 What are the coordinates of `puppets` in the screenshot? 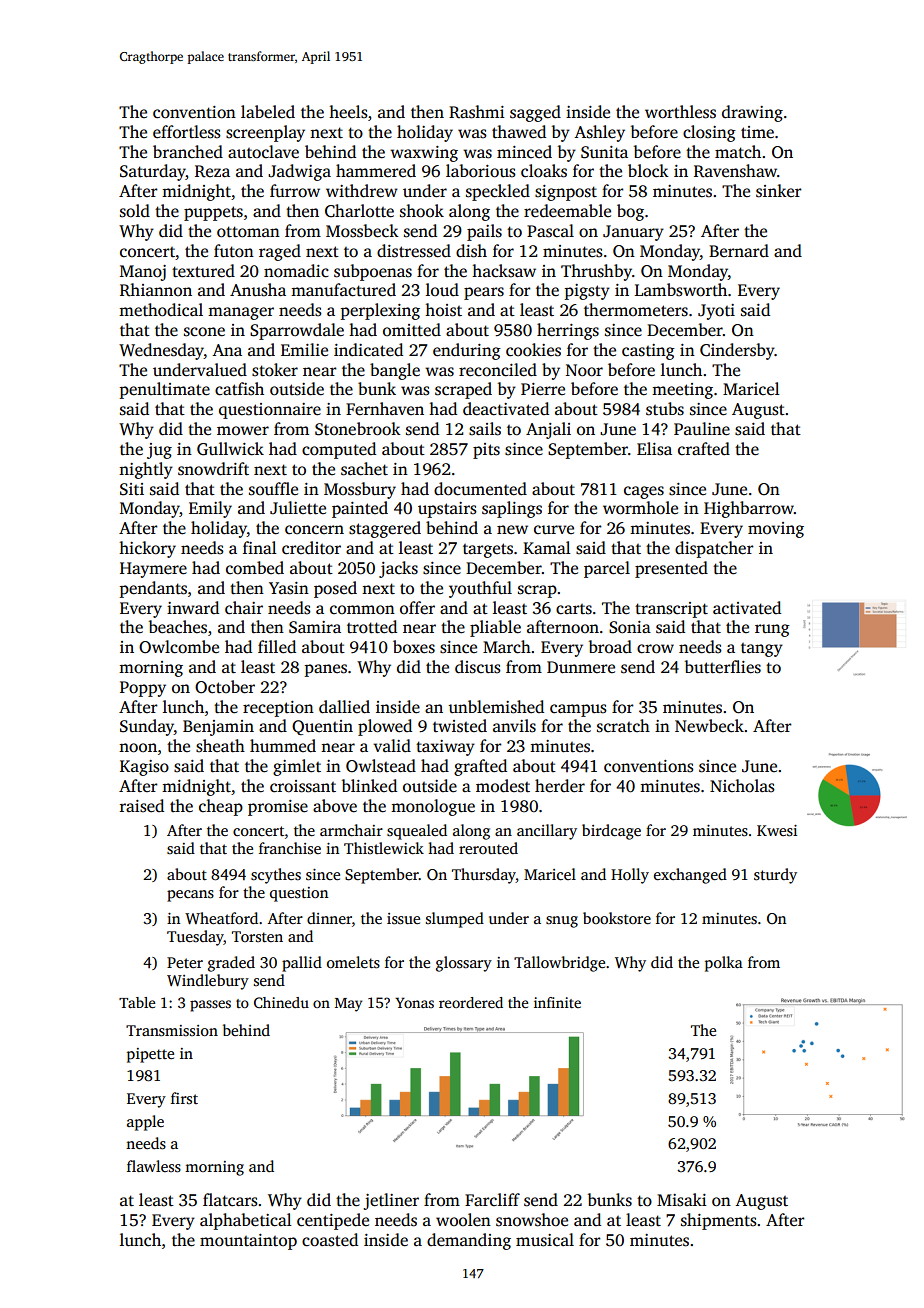 It's located at (213, 213).
